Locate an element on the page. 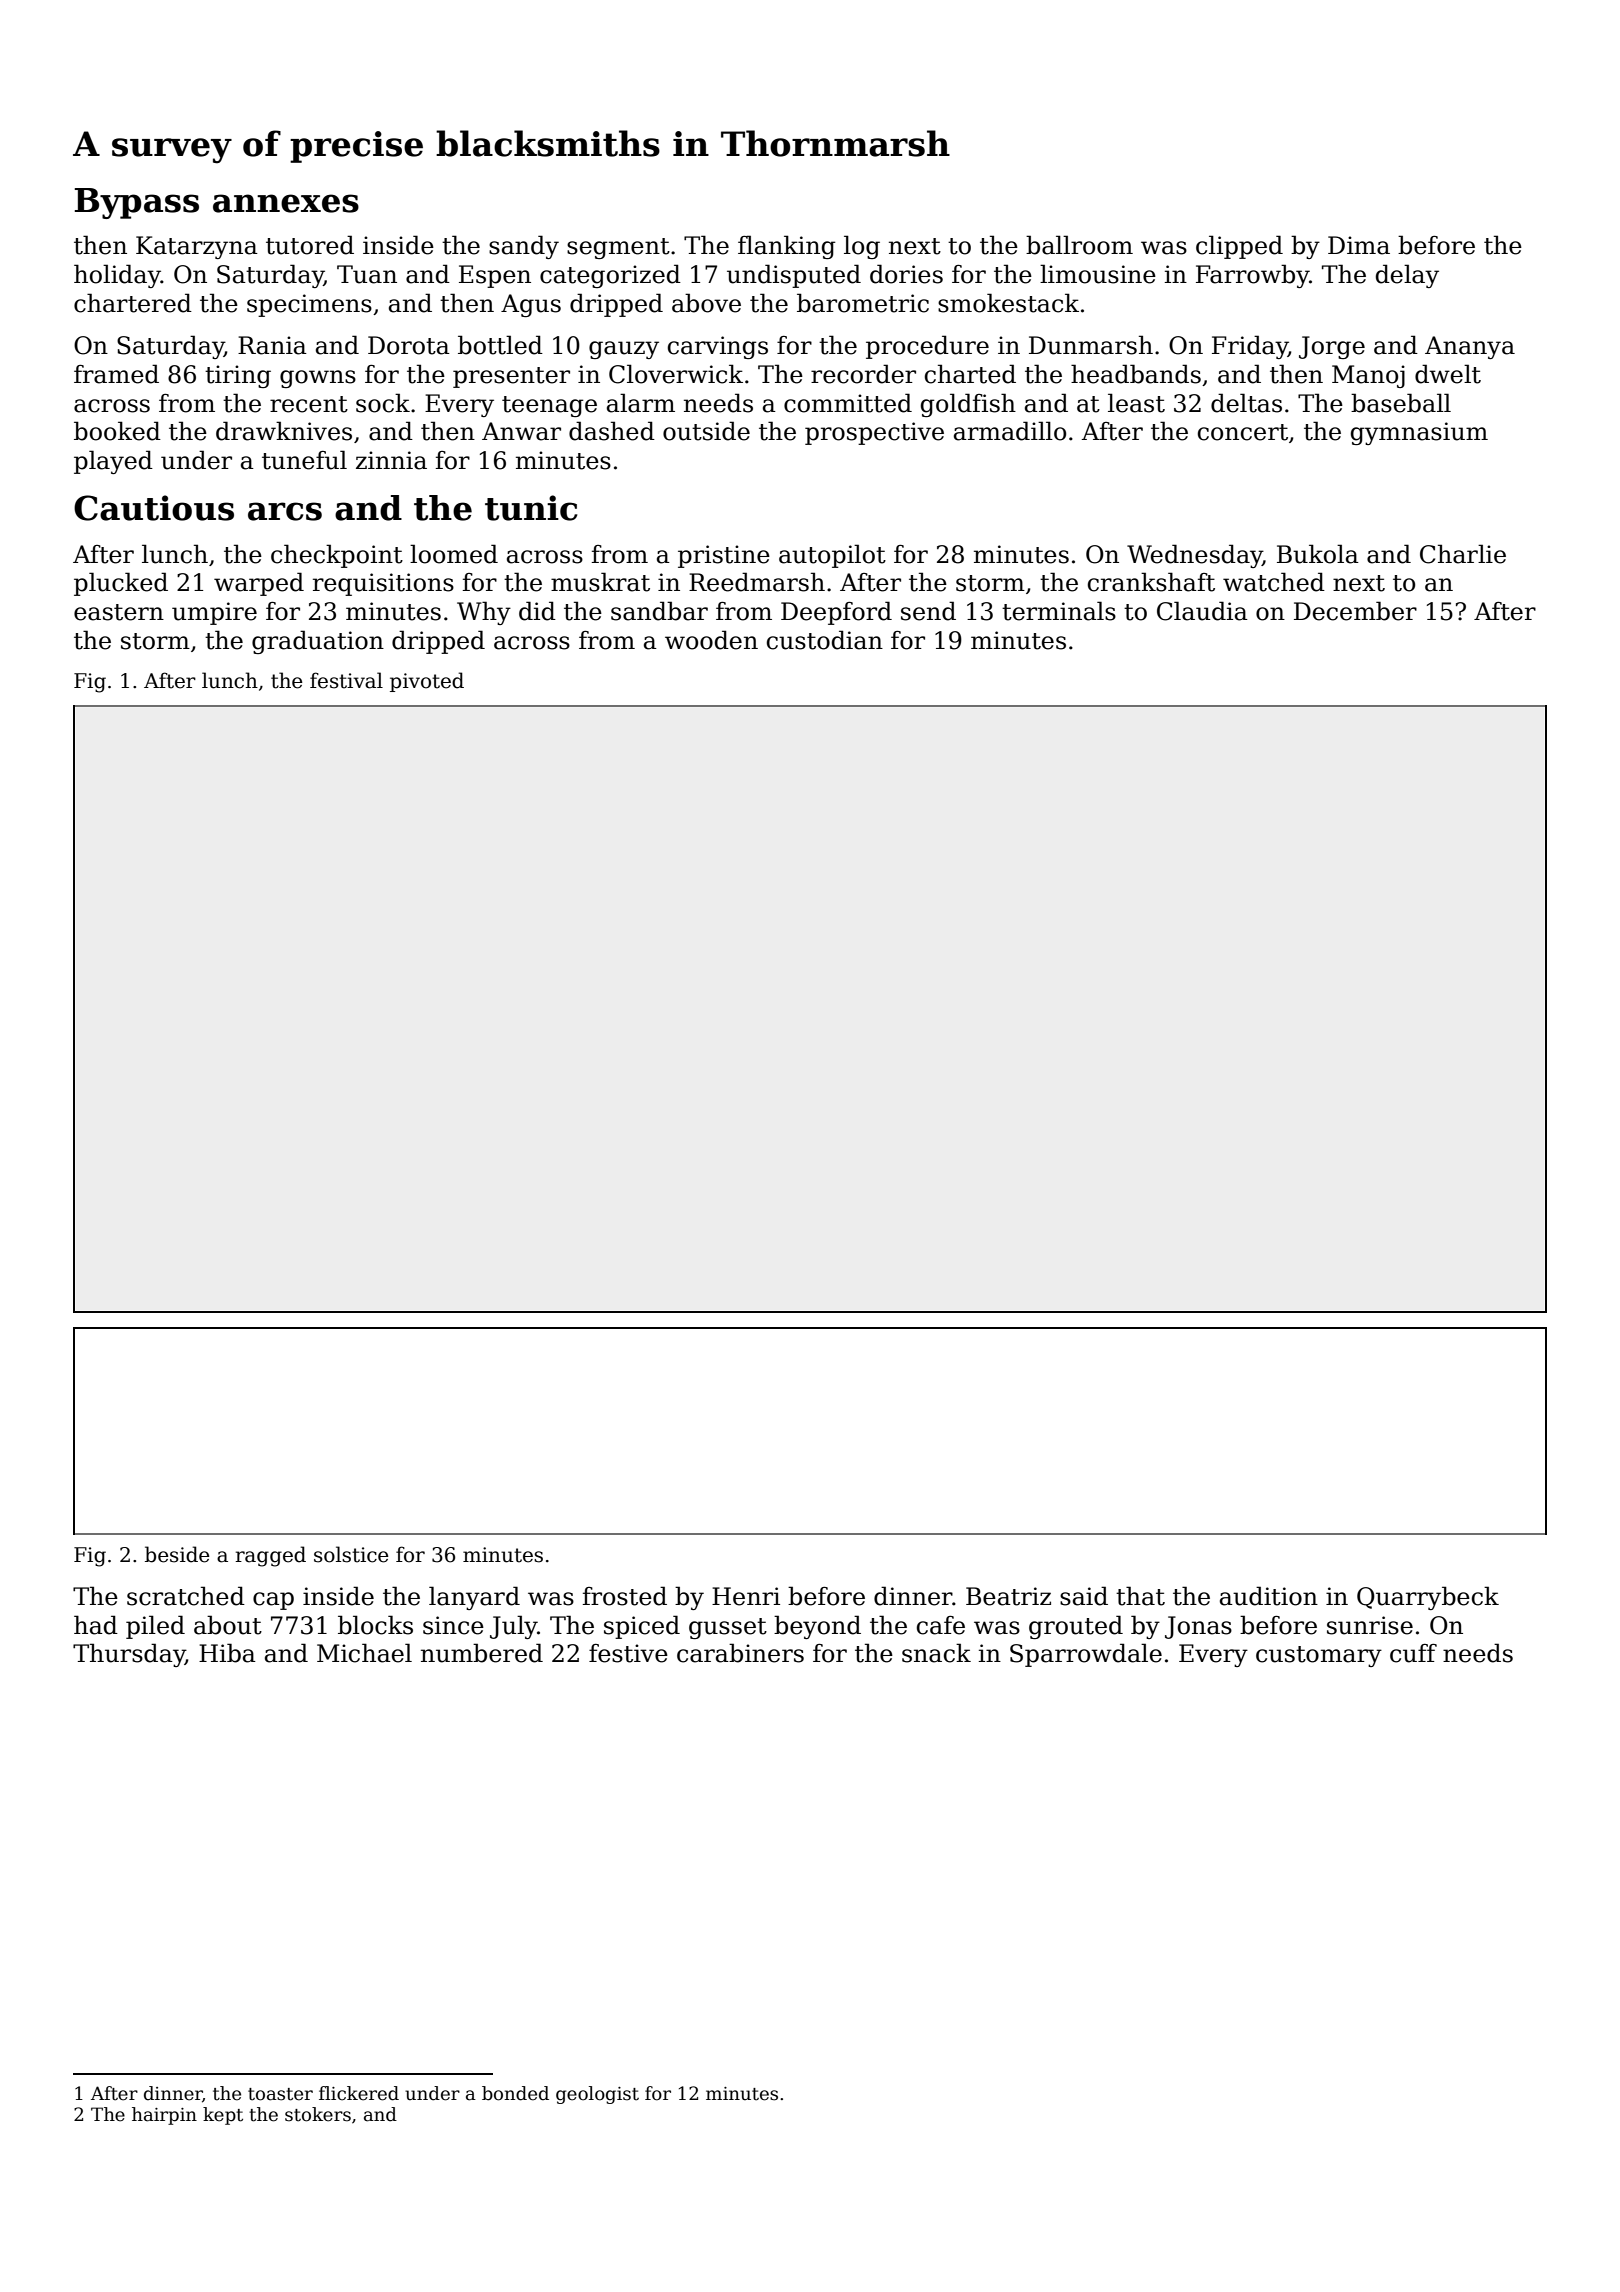 The height and width of the page is (2292, 1620). flanking is located at coordinates (786, 247).
